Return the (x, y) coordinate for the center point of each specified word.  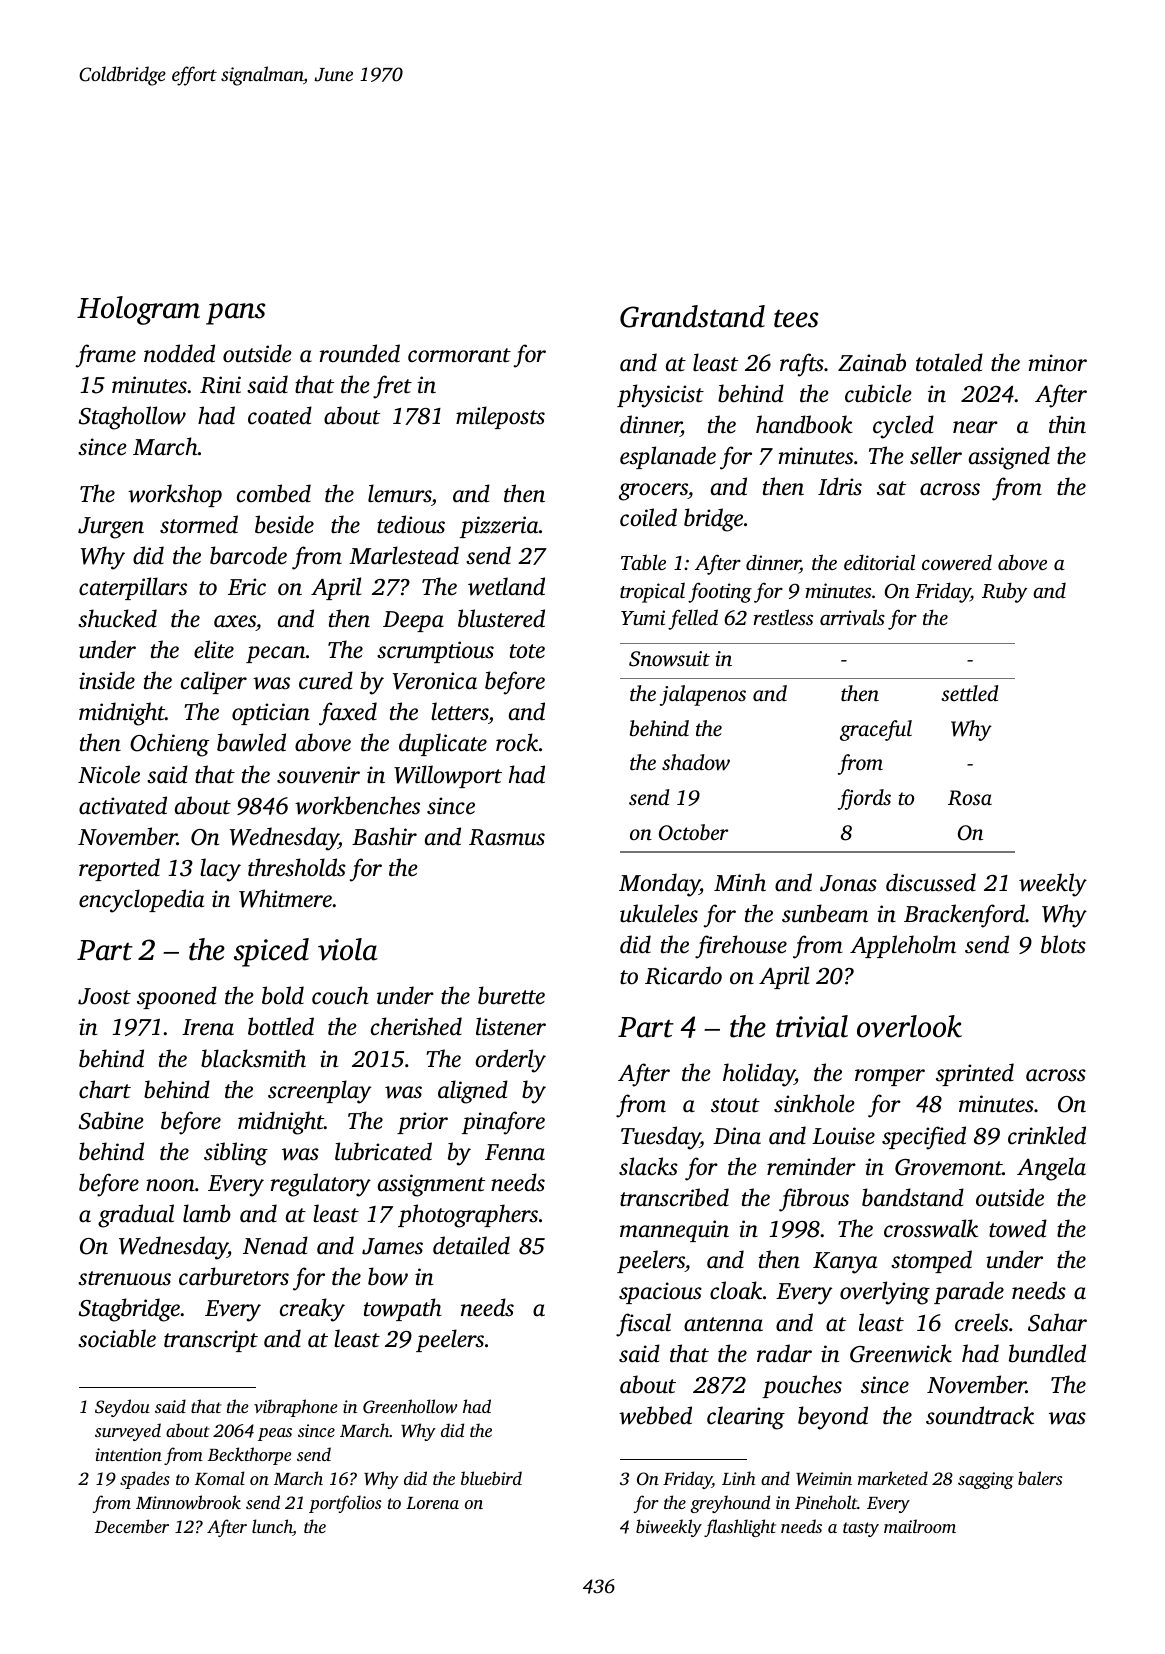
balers (1040, 1478)
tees (796, 319)
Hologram (138, 310)
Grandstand (692, 316)
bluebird (491, 1478)
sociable (117, 1338)
